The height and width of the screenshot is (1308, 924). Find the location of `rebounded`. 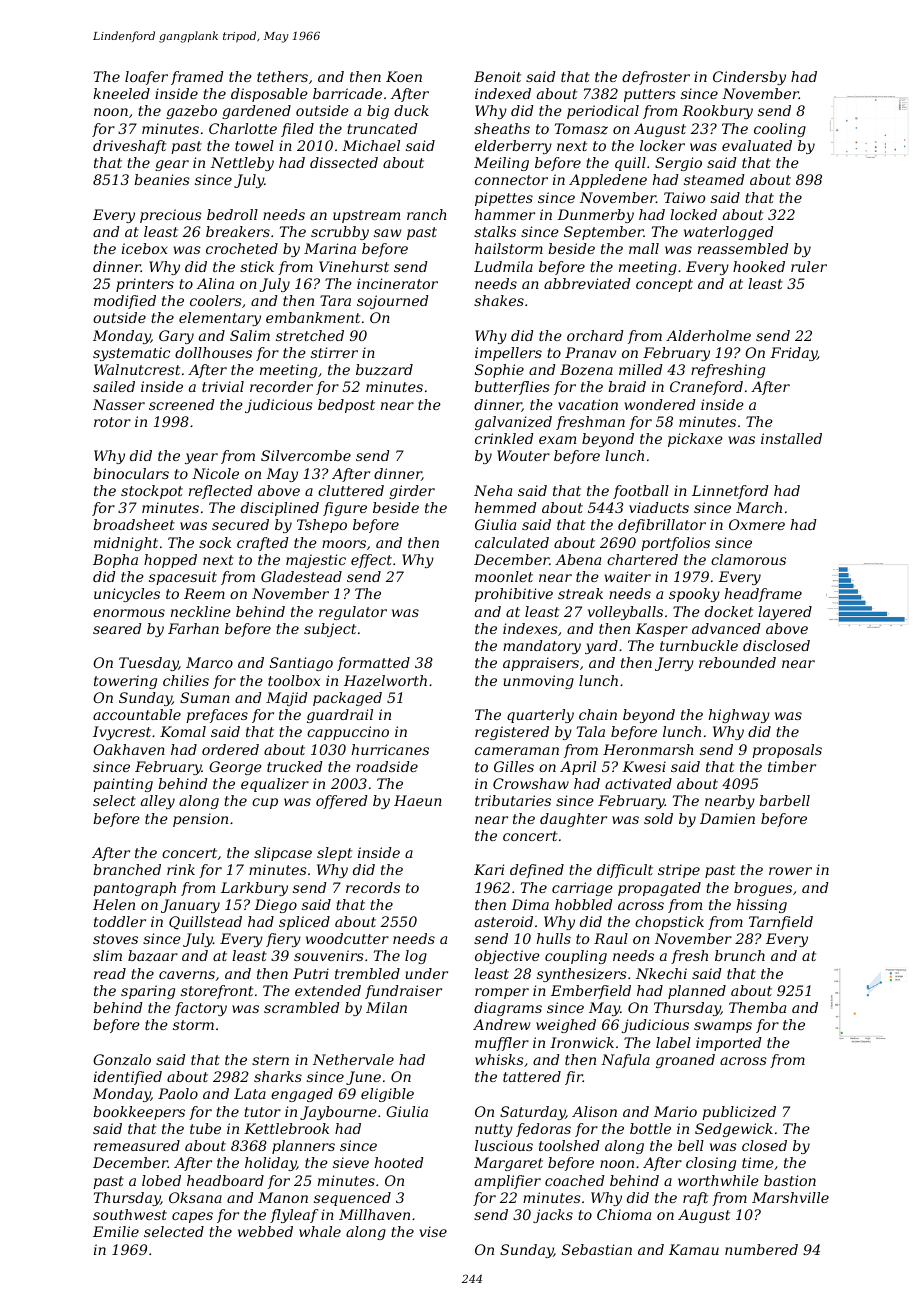

rebounded is located at coordinates (737, 662).
